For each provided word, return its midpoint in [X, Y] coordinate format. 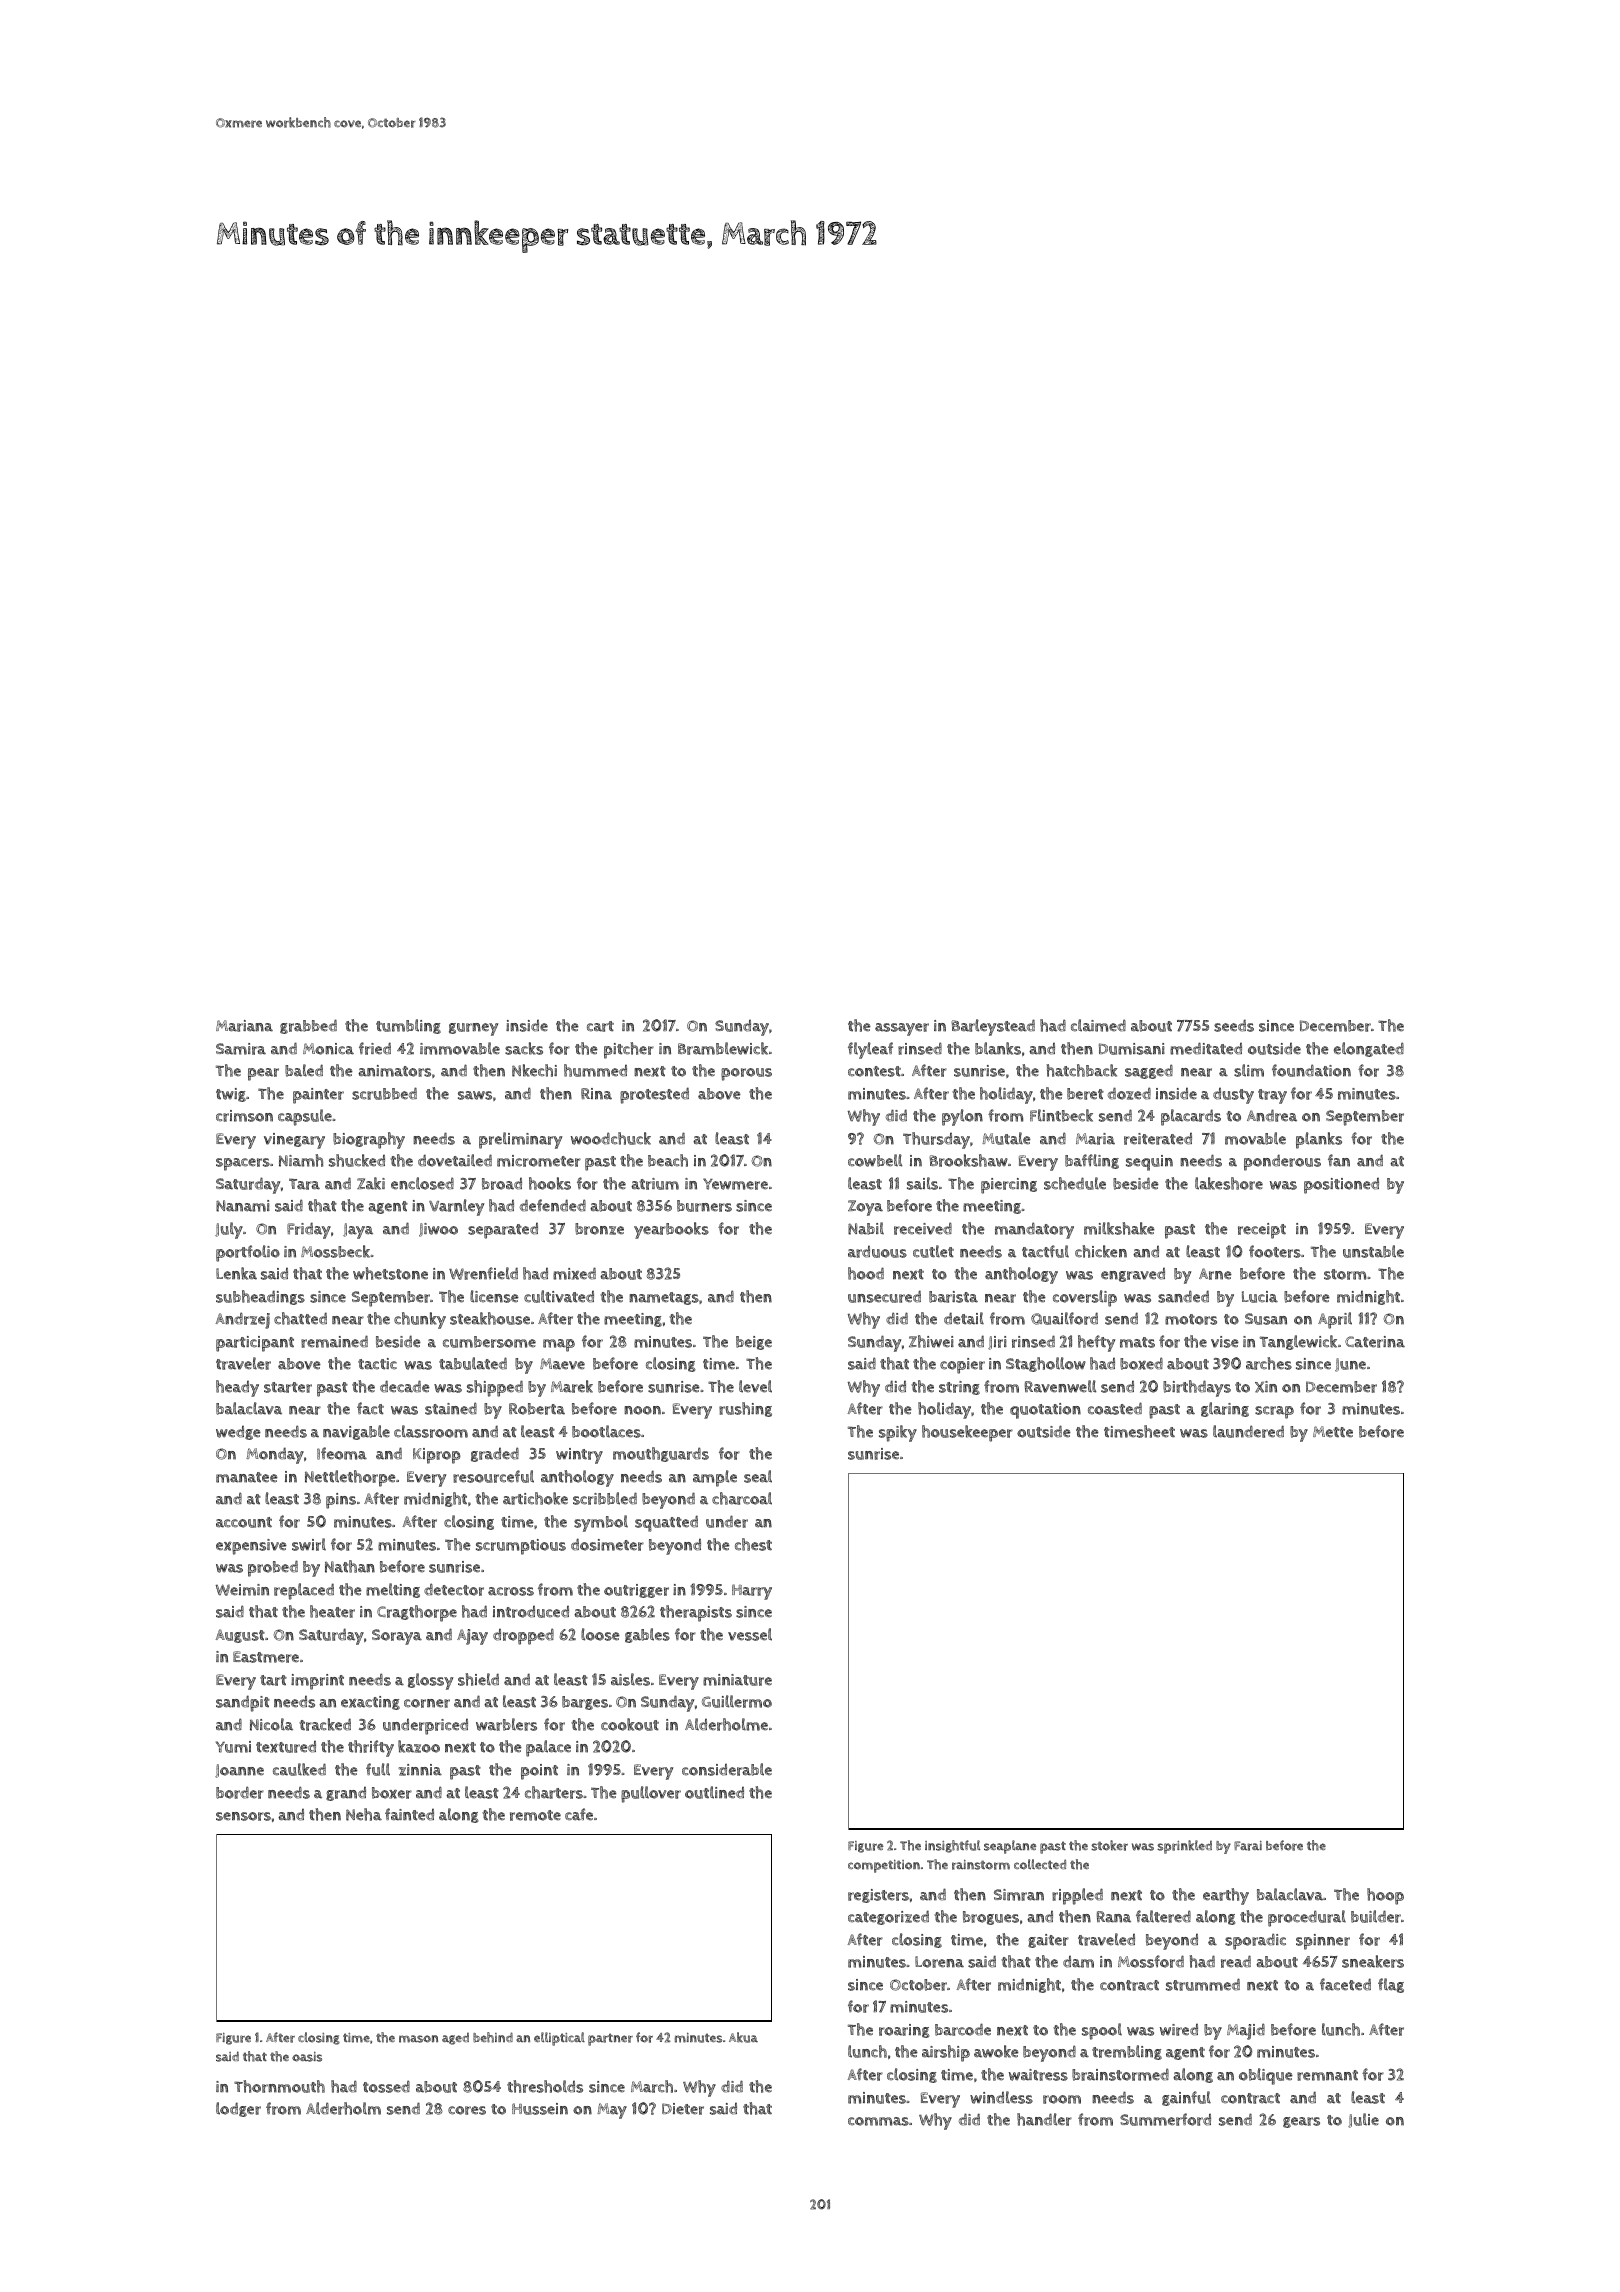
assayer [902, 1029]
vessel [750, 1634]
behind [493, 2037]
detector [454, 1589]
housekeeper [967, 1433]
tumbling [408, 1026]
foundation [1311, 1070]
